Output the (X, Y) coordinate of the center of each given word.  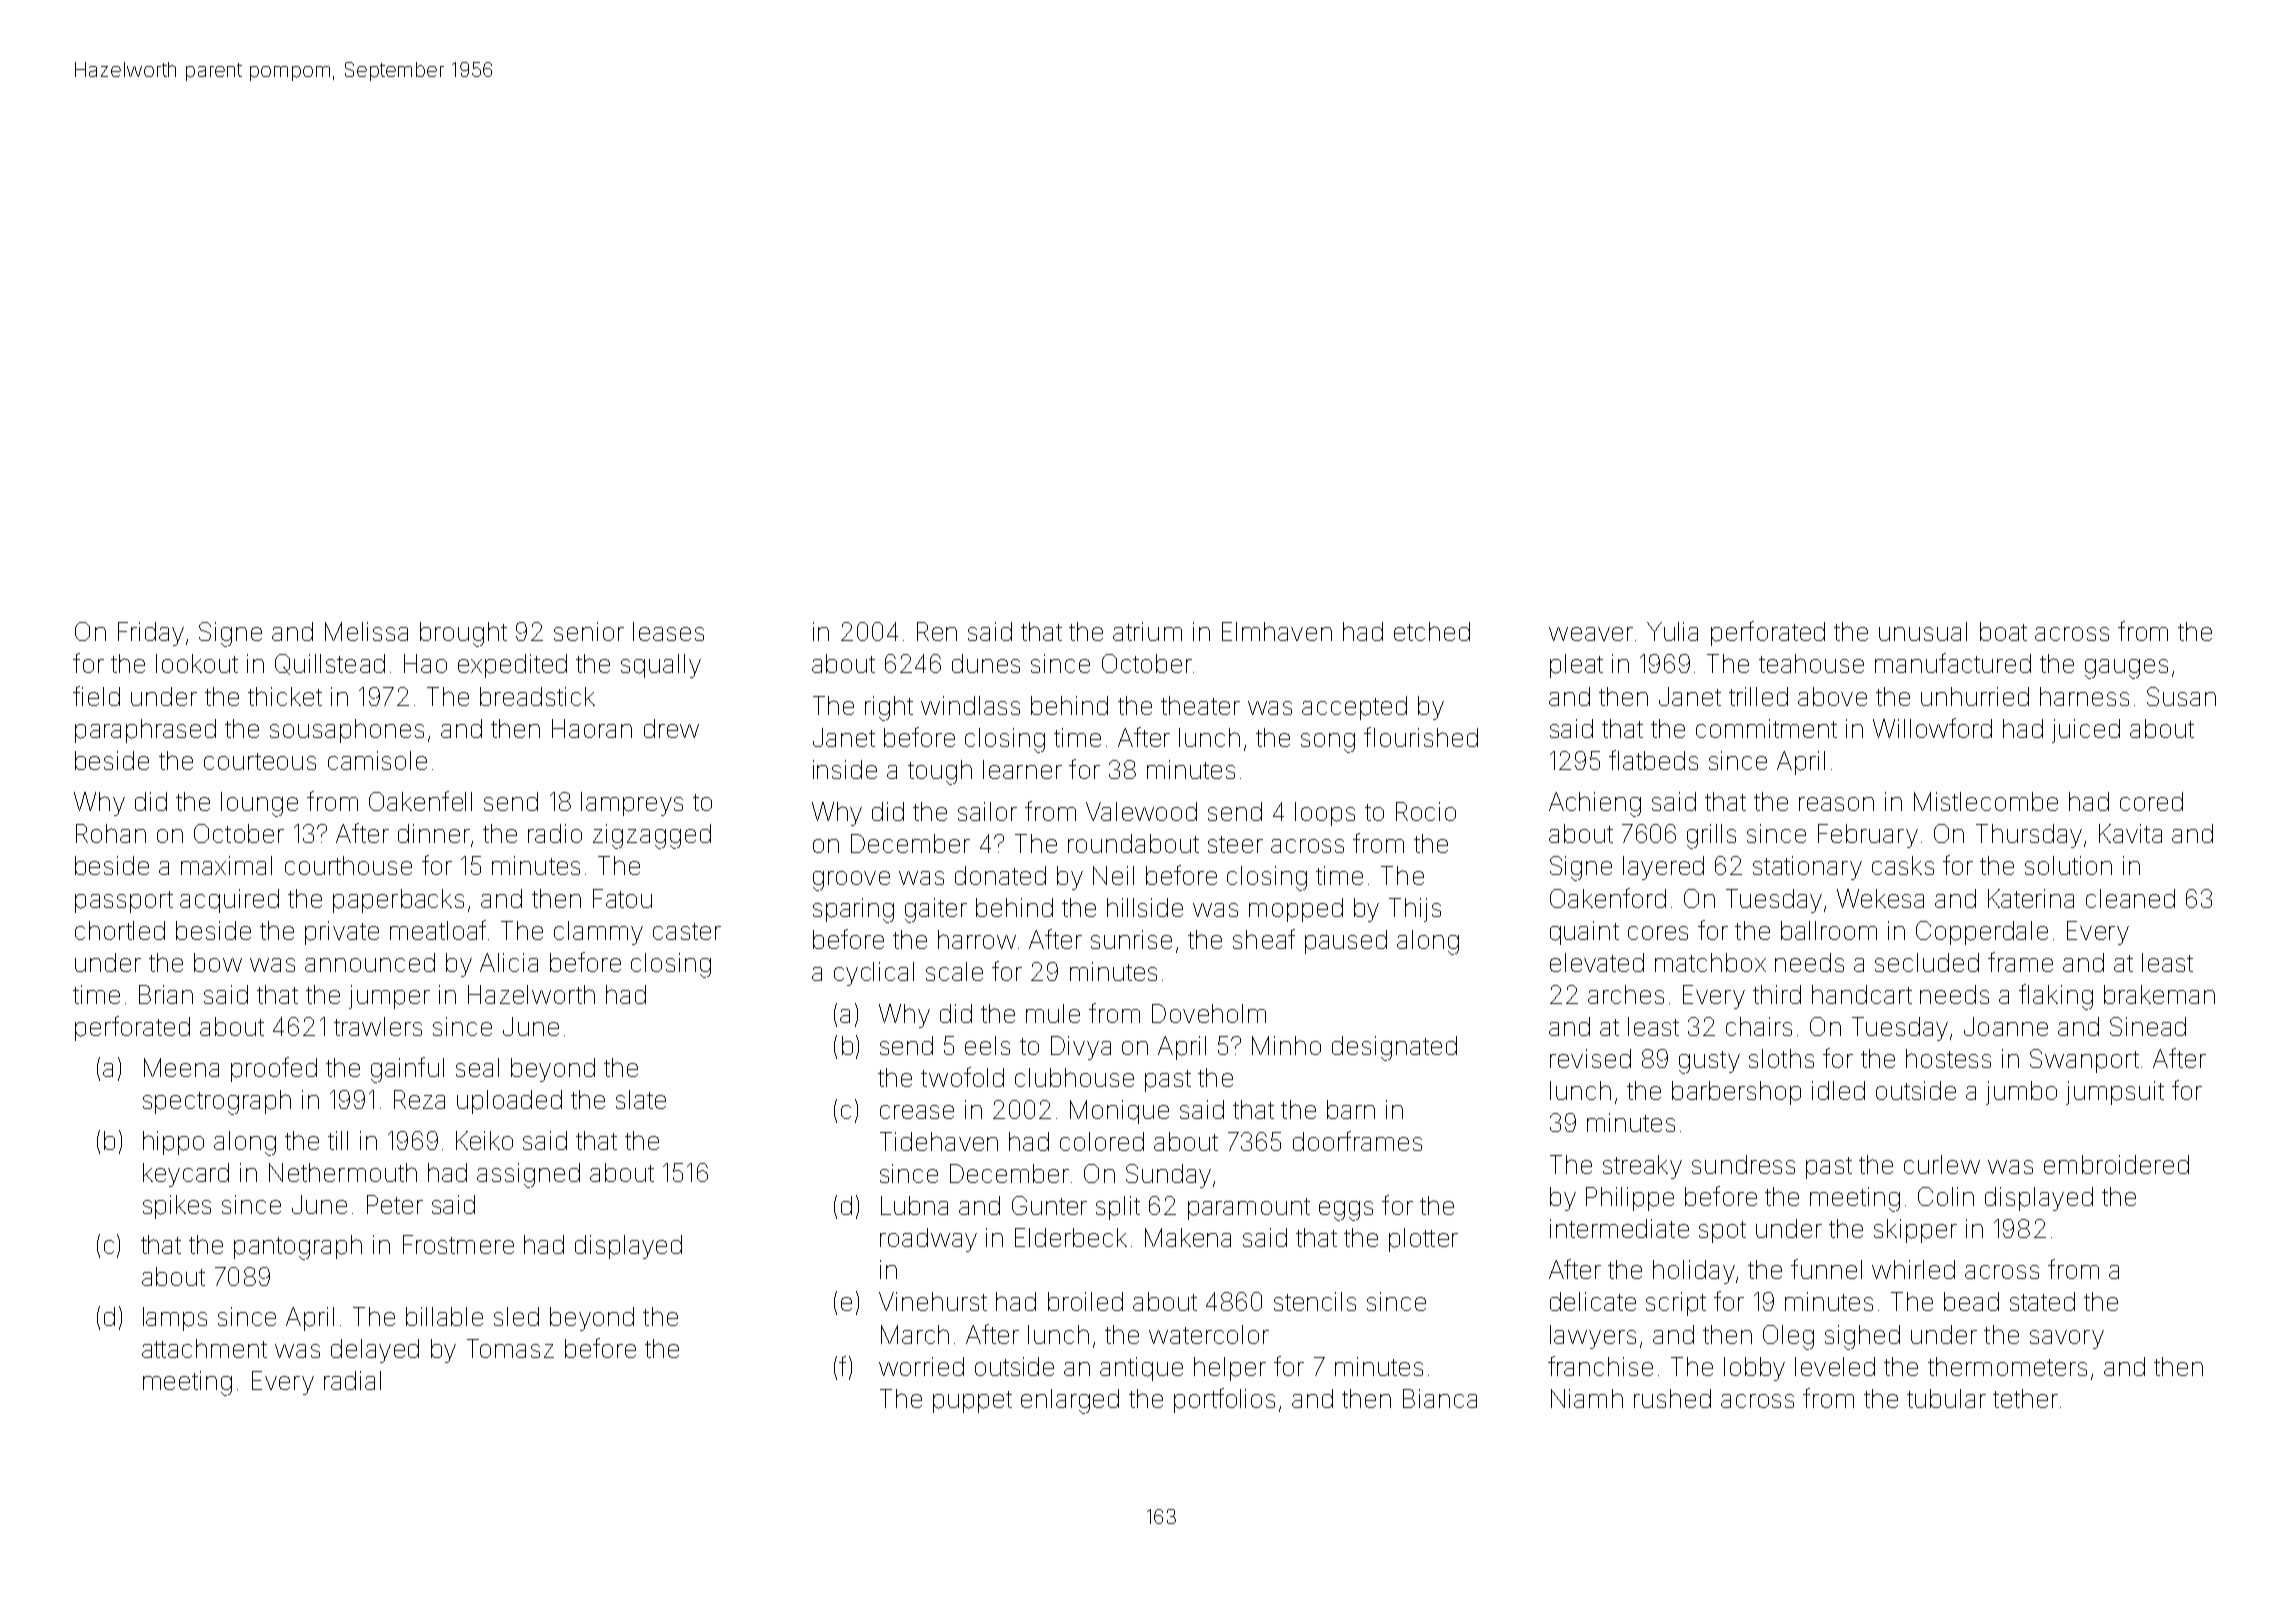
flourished (1421, 737)
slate (641, 1099)
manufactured (1953, 663)
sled (516, 1316)
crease (917, 1112)
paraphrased (145, 731)
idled (1838, 1090)
